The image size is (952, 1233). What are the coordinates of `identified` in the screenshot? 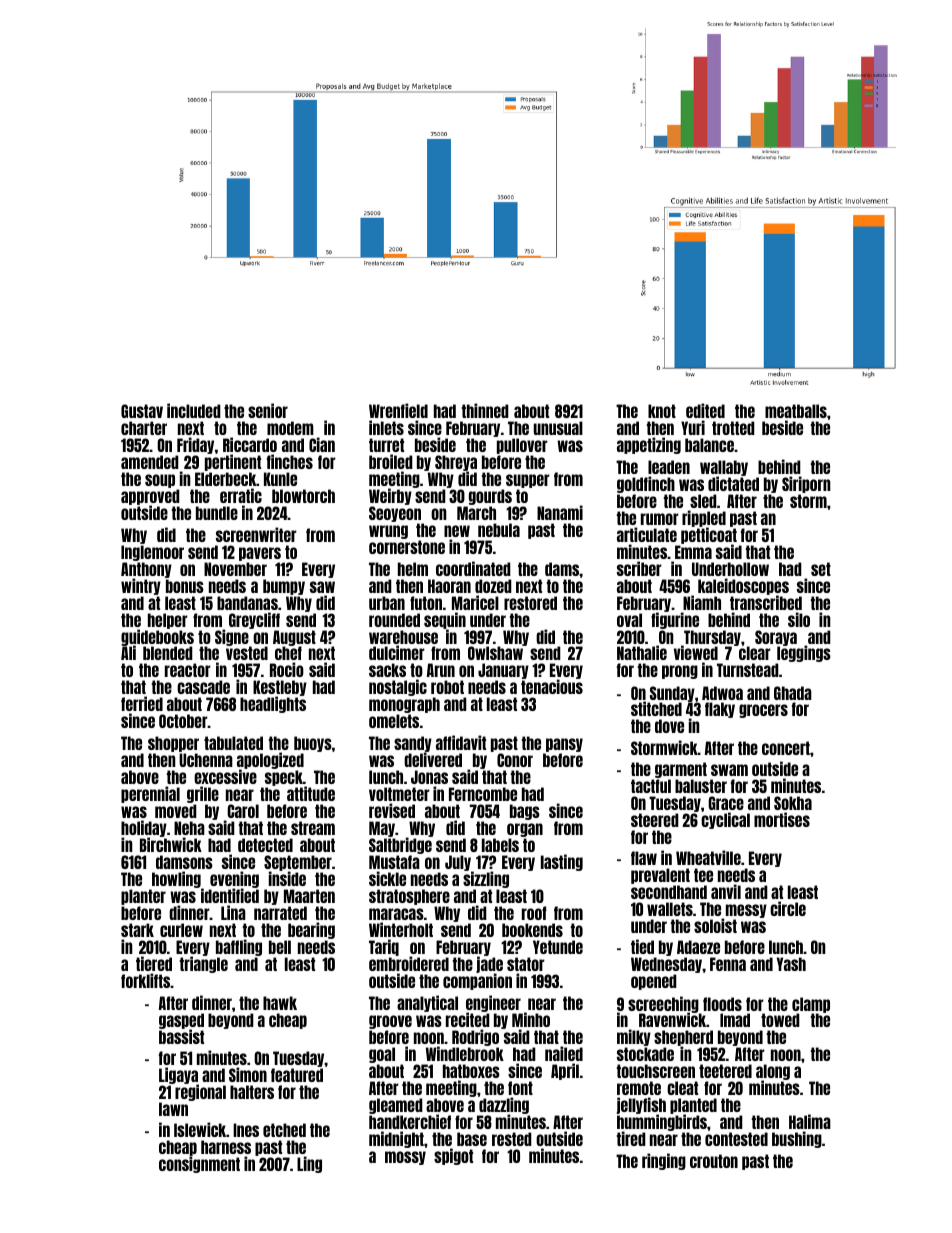 It's located at (230, 896).
